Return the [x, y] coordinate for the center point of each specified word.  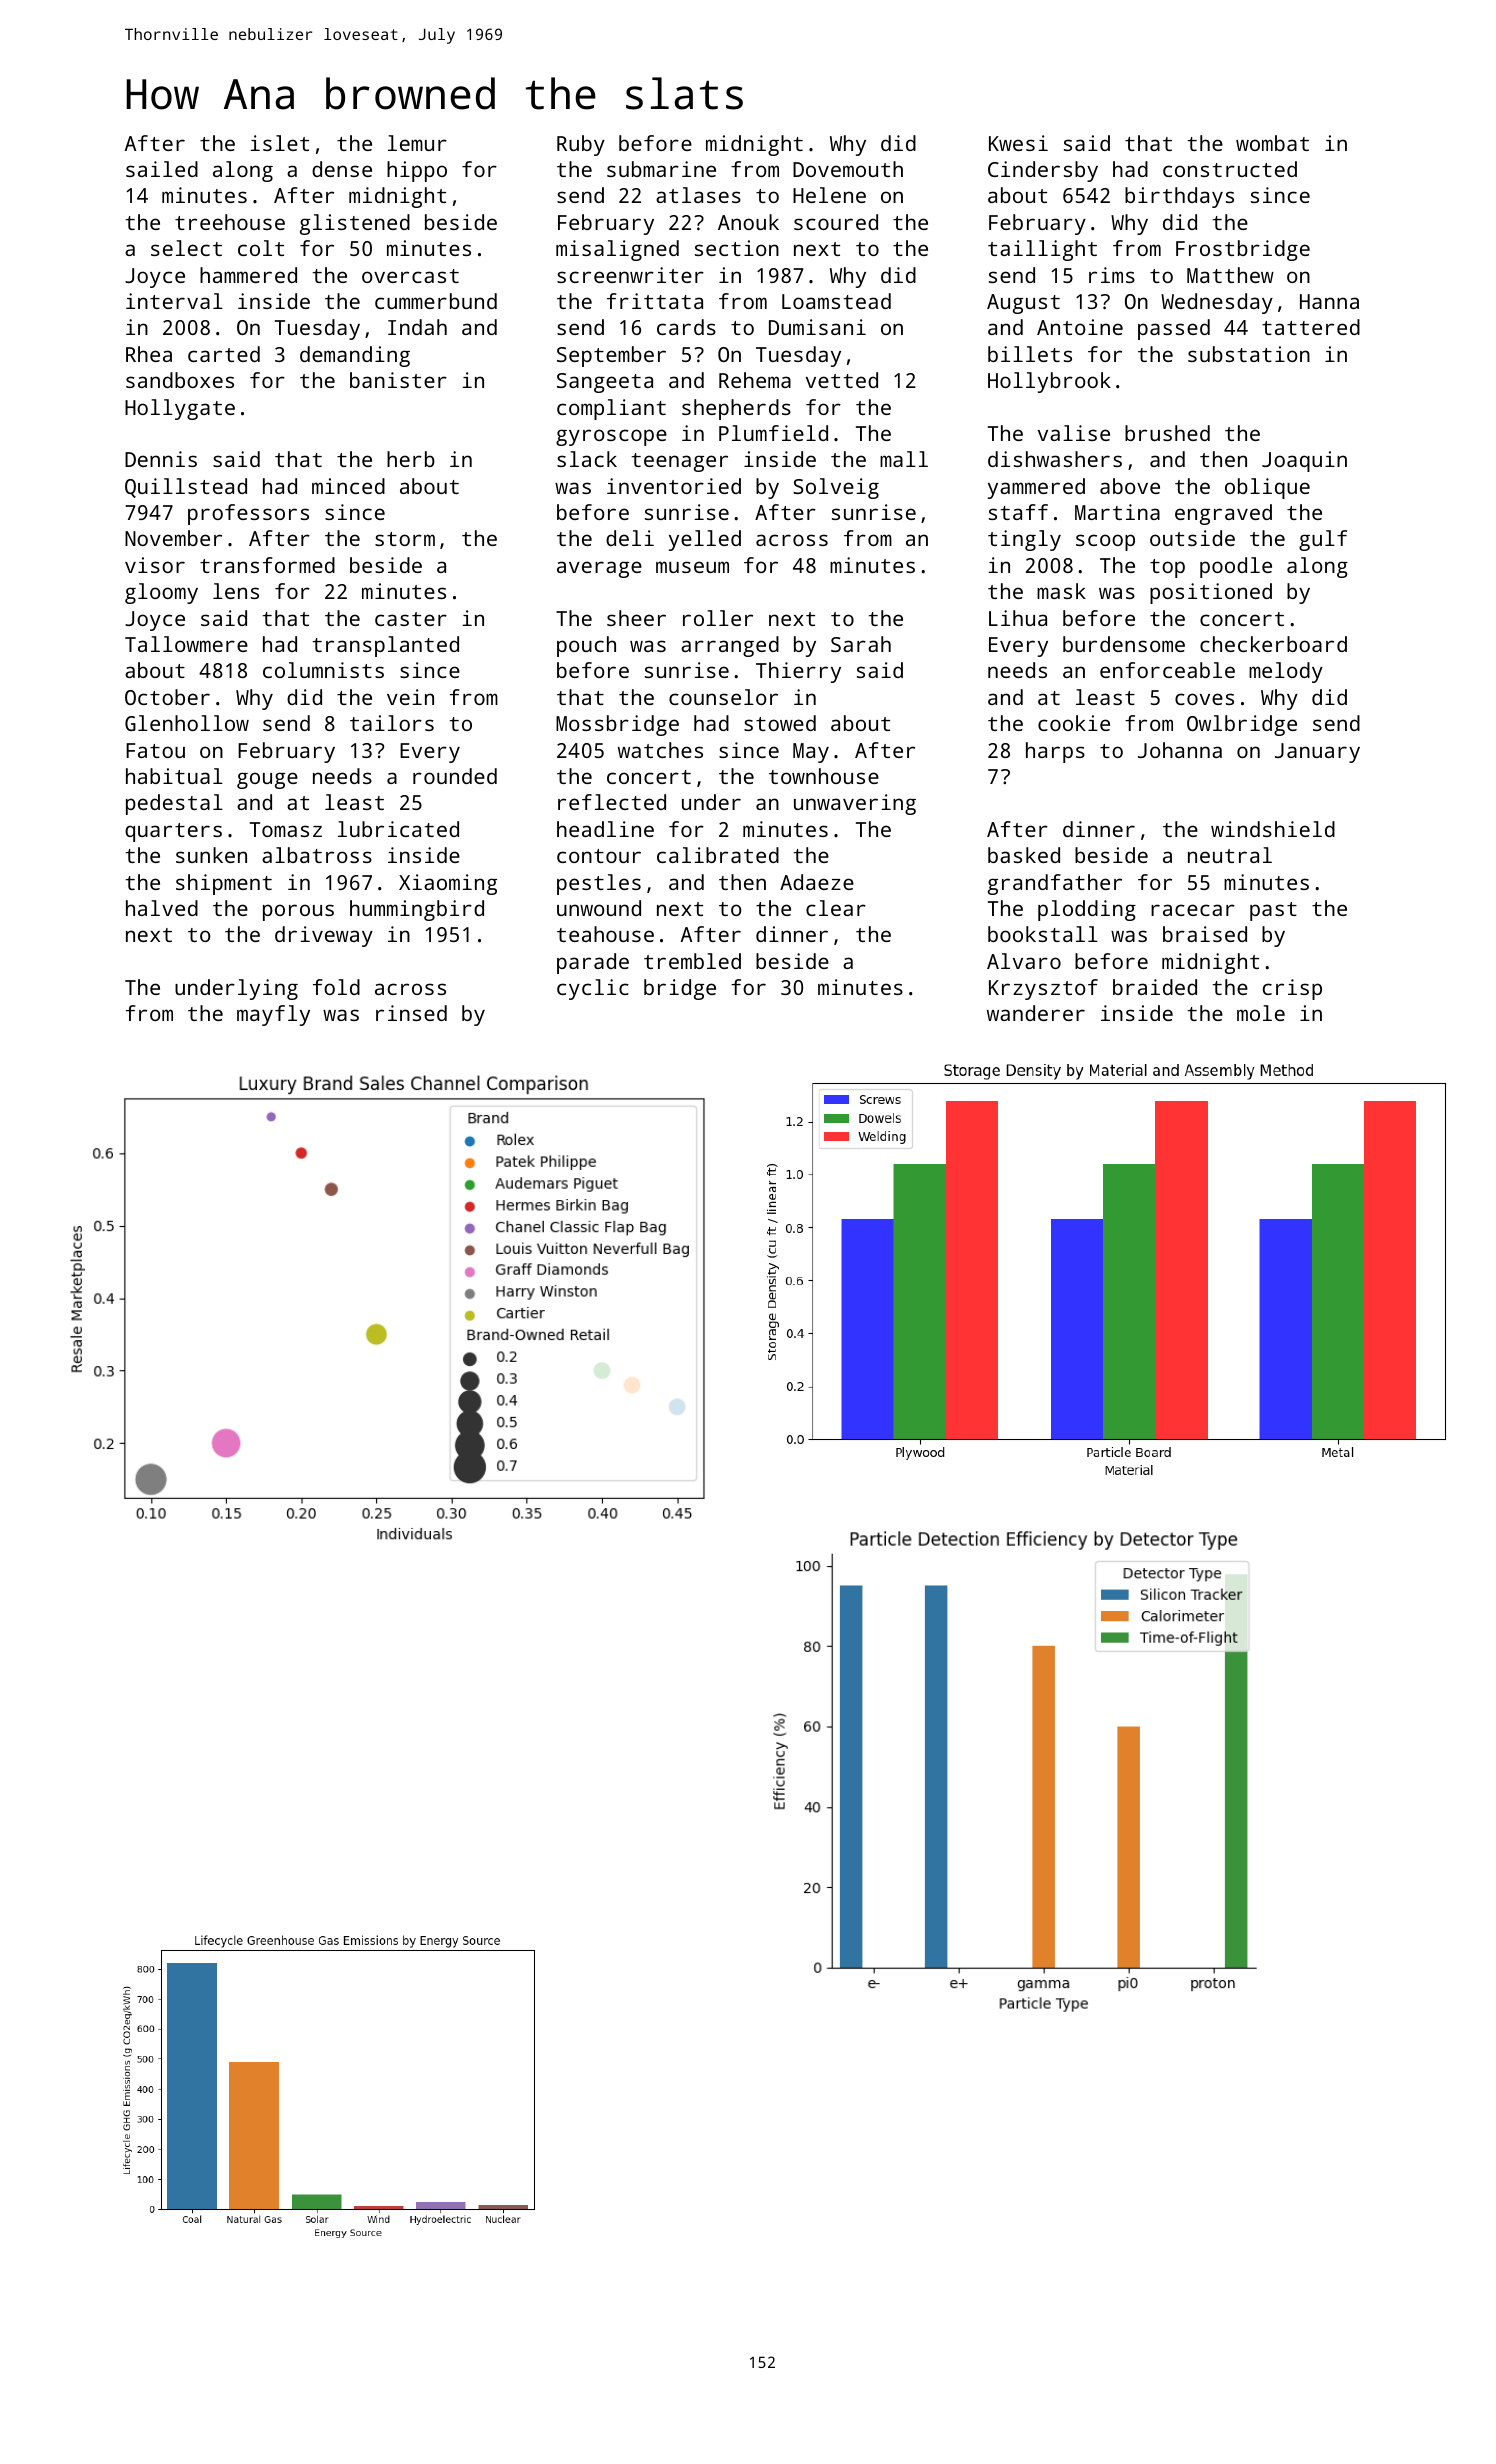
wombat [1272, 143]
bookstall [1043, 934]
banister [398, 380]
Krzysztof [1043, 989]
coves [1204, 699]
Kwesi [1018, 143]
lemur [417, 143]
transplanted [385, 646]
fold [336, 987]
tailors [392, 723]
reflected [612, 802]
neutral [1230, 855]
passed [1174, 329]
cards [686, 327]
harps [1055, 752]
